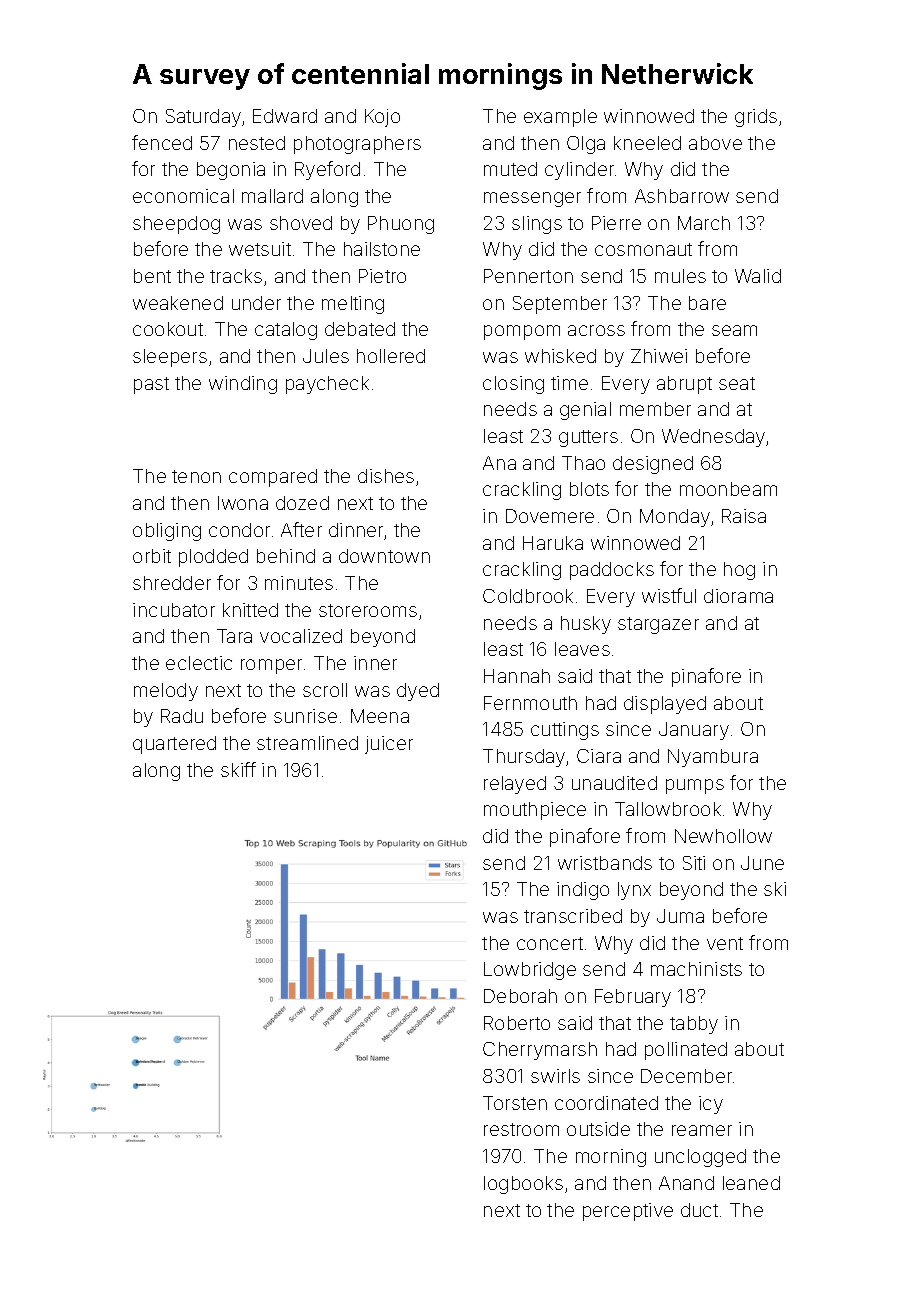 This image has height=1314, width=924. Describe the element at coordinates (517, 1023) in the image. I see `Roberto` at that location.
